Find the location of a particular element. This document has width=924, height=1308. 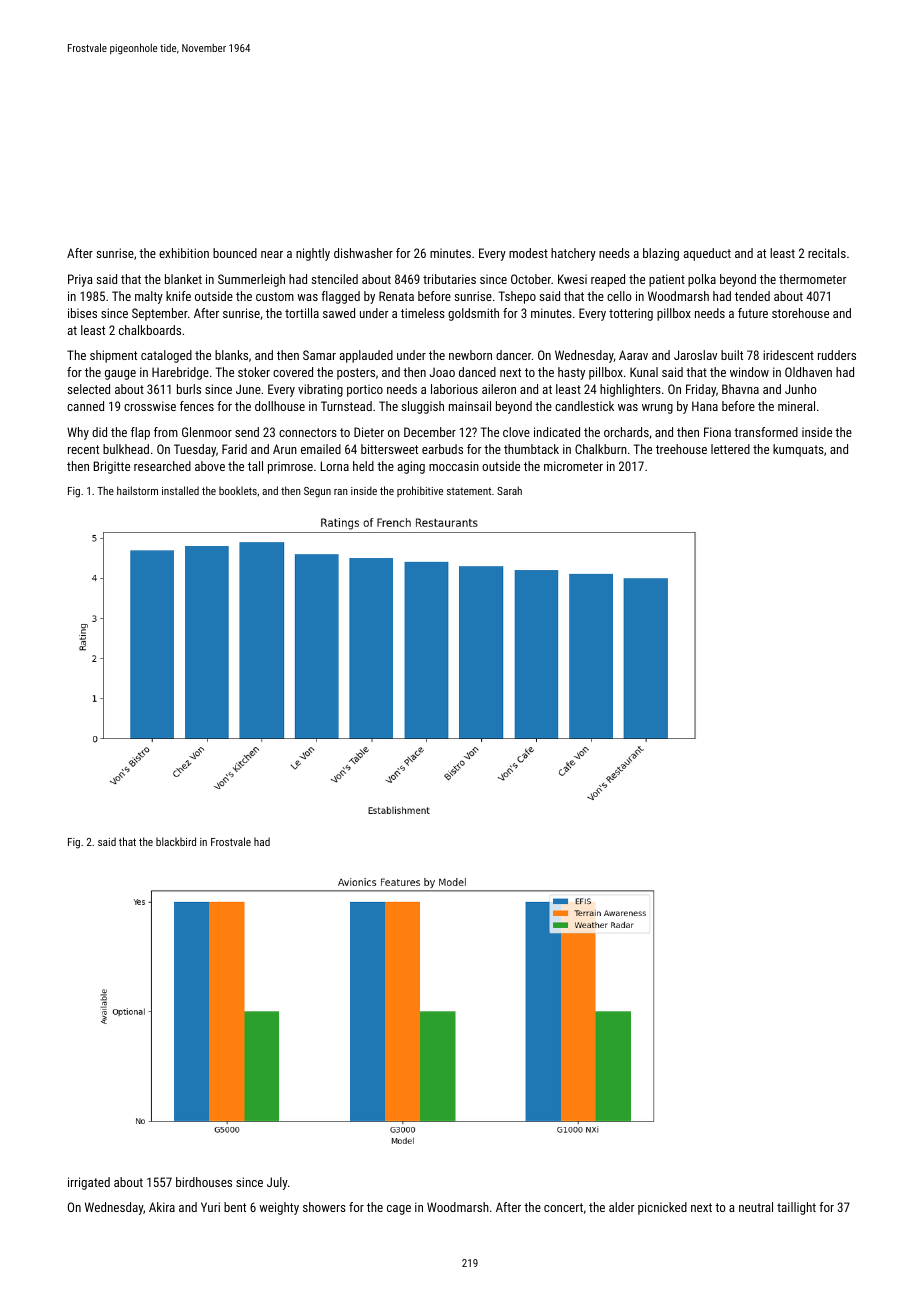

kumquats is located at coordinates (798, 450).
